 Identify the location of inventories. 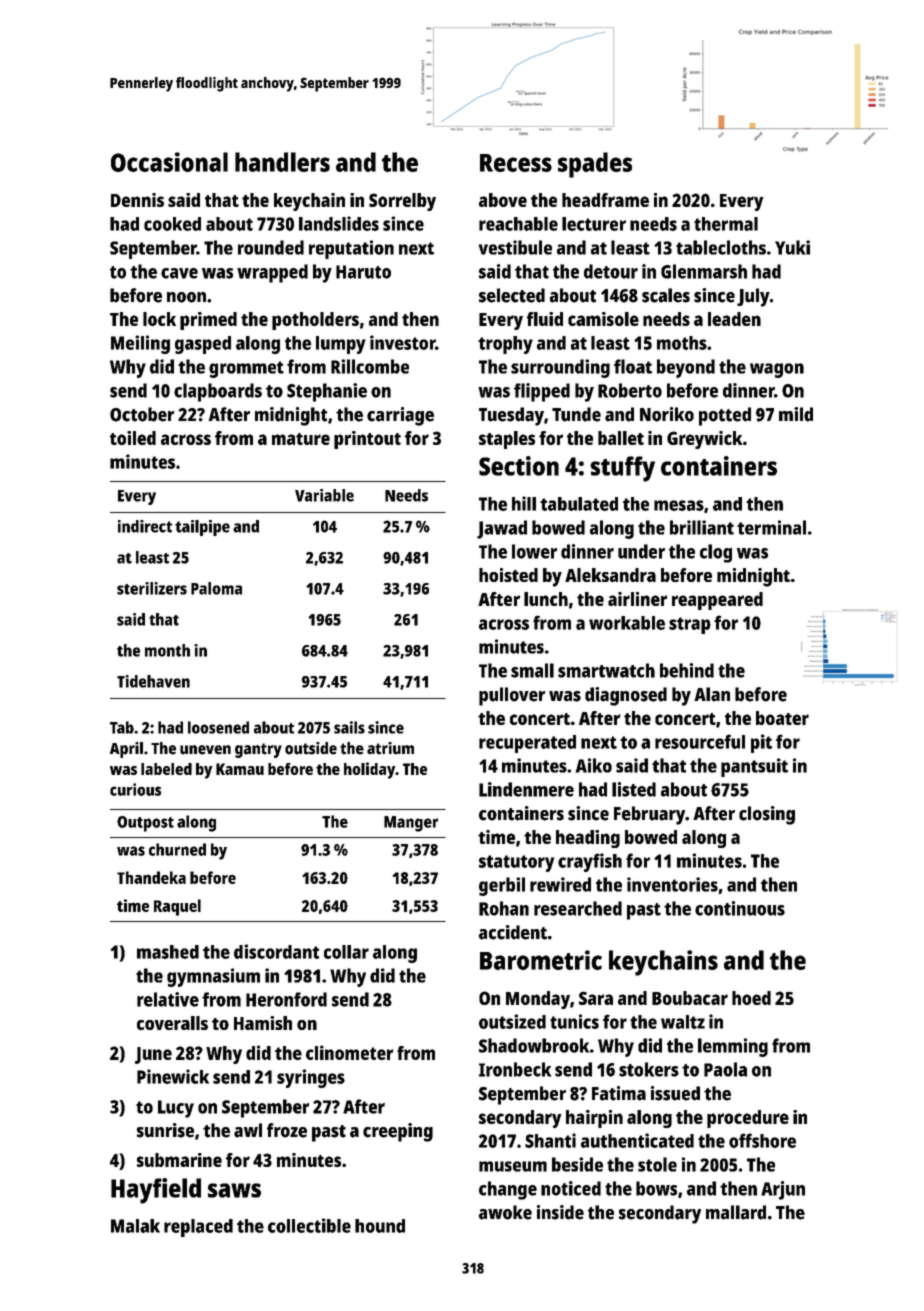
(672, 884).
